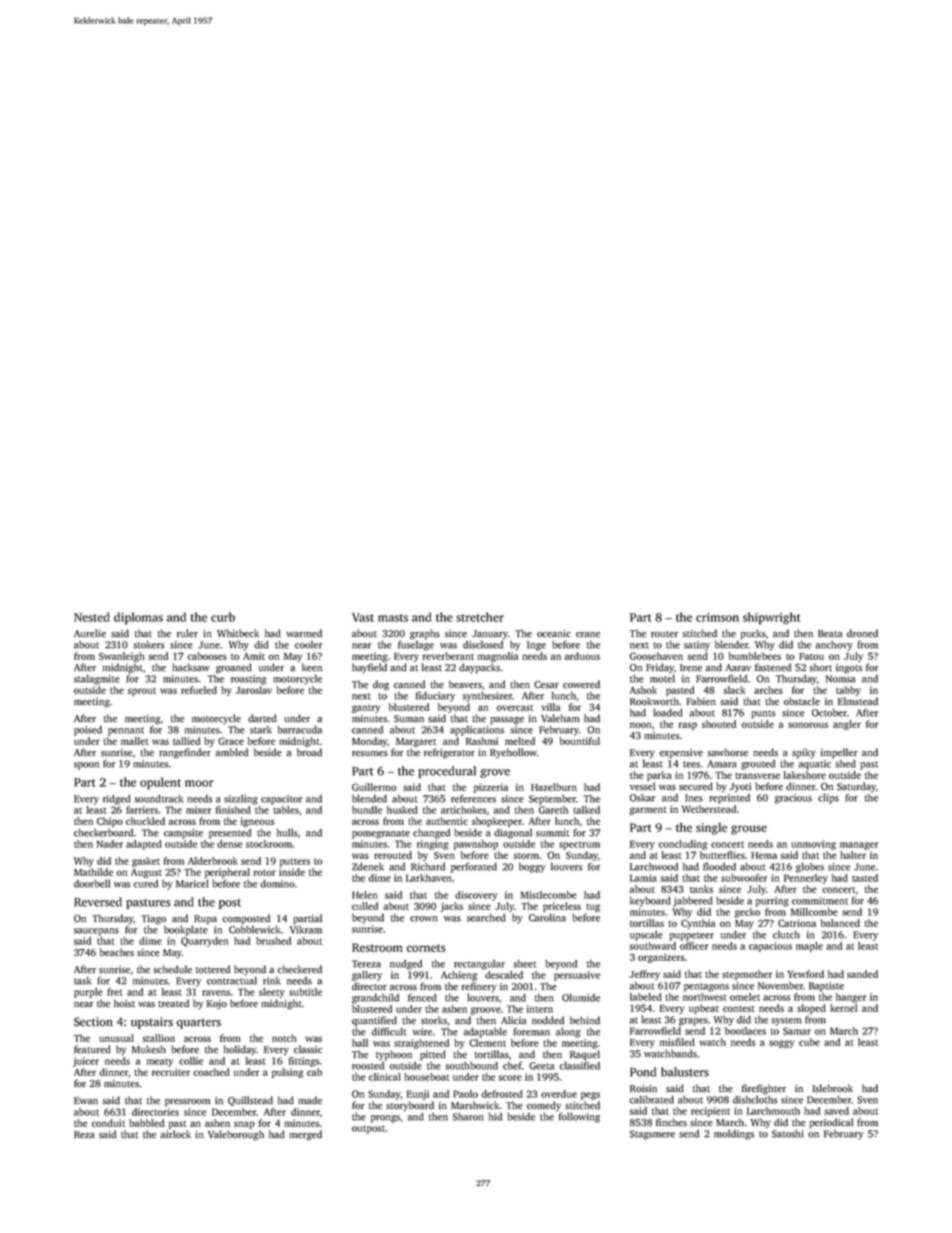 This image has height=1233, width=952. What do you see at coordinates (479, 965) in the image?
I see `rectangular` at bounding box center [479, 965].
